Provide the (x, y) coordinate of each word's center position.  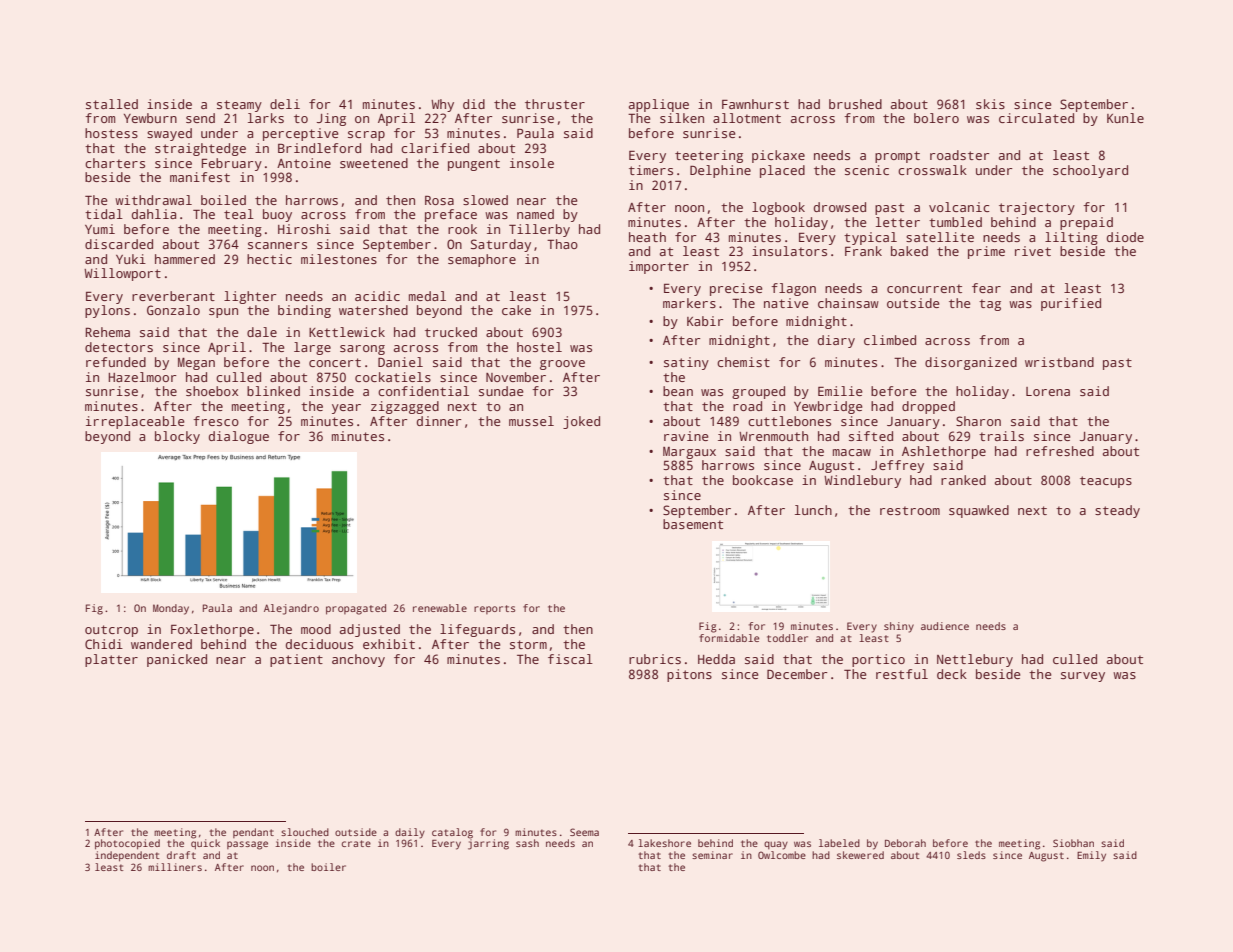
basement (693, 524)
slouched (305, 832)
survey (1083, 677)
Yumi (100, 229)
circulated (1036, 118)
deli (285, 104)
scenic (867, 170)
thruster (555, 104)
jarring (488, 844)
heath (647, 237)
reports (494, 609)
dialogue (239, 437)
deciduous (319, 644)
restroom (910, 510)
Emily (1091, 856)
